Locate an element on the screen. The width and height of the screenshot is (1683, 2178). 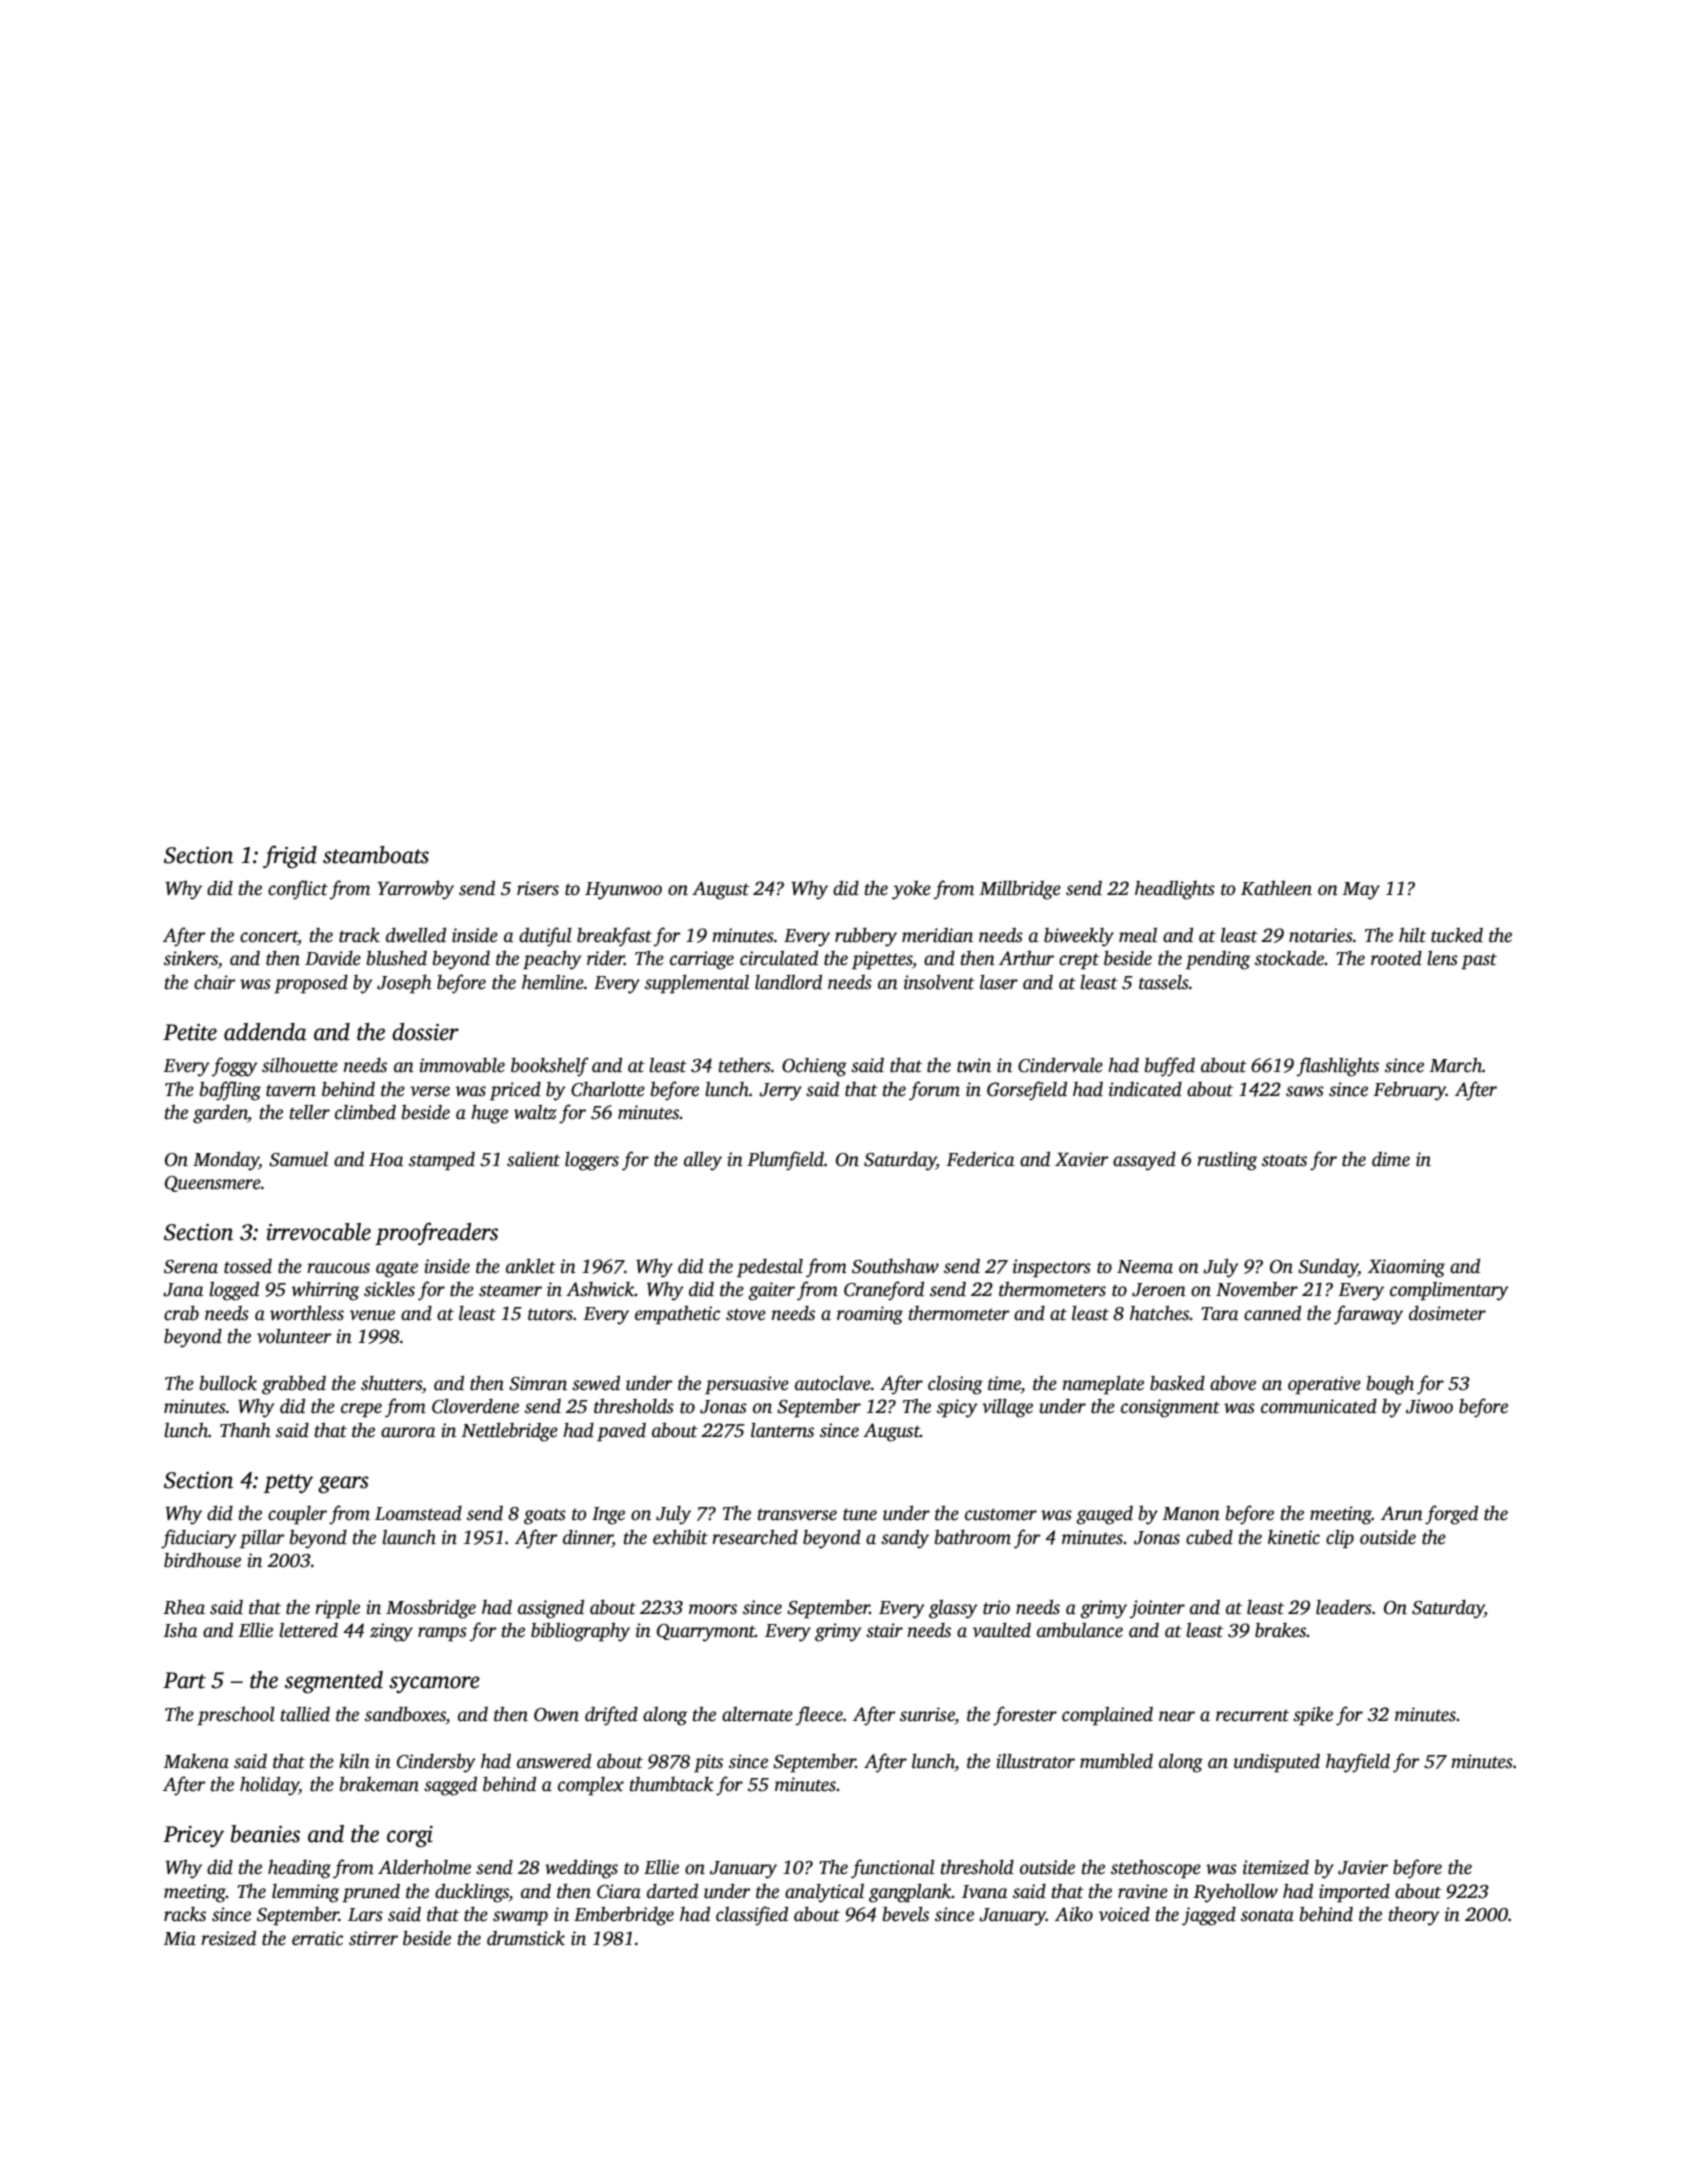
assigned is located at coordinates (551, 1609).
